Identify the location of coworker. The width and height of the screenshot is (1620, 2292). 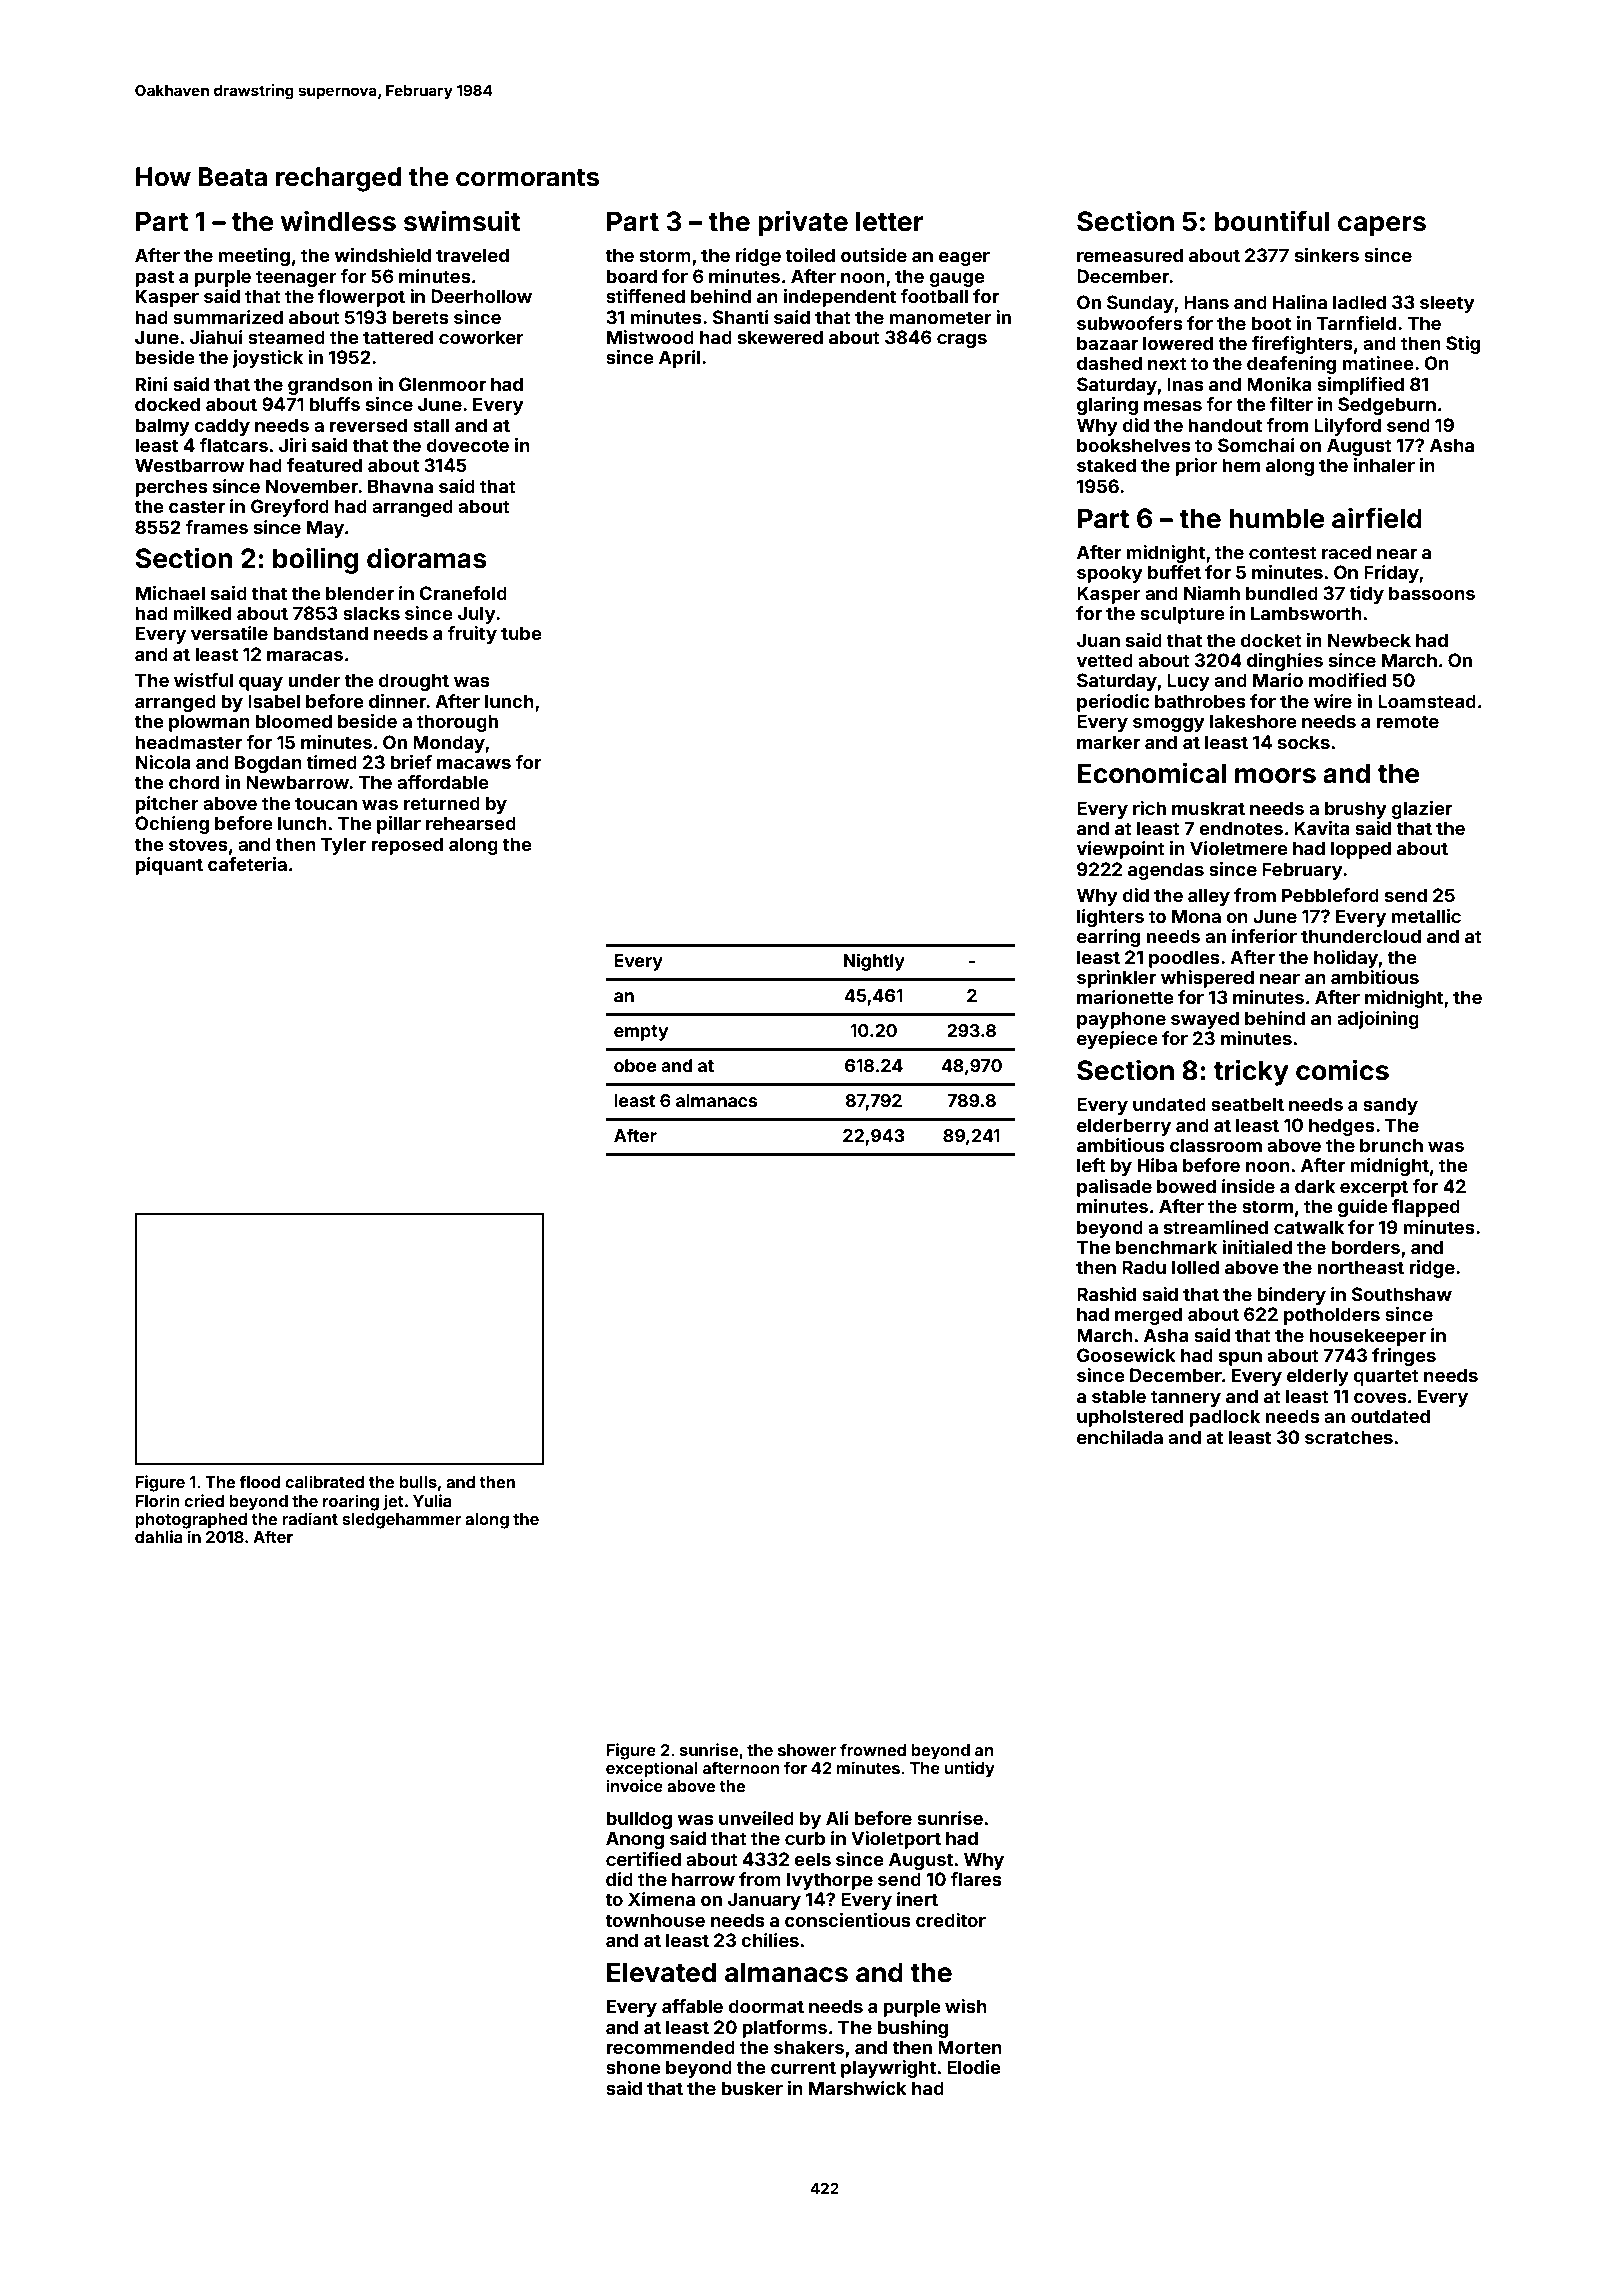
(481, 337).
